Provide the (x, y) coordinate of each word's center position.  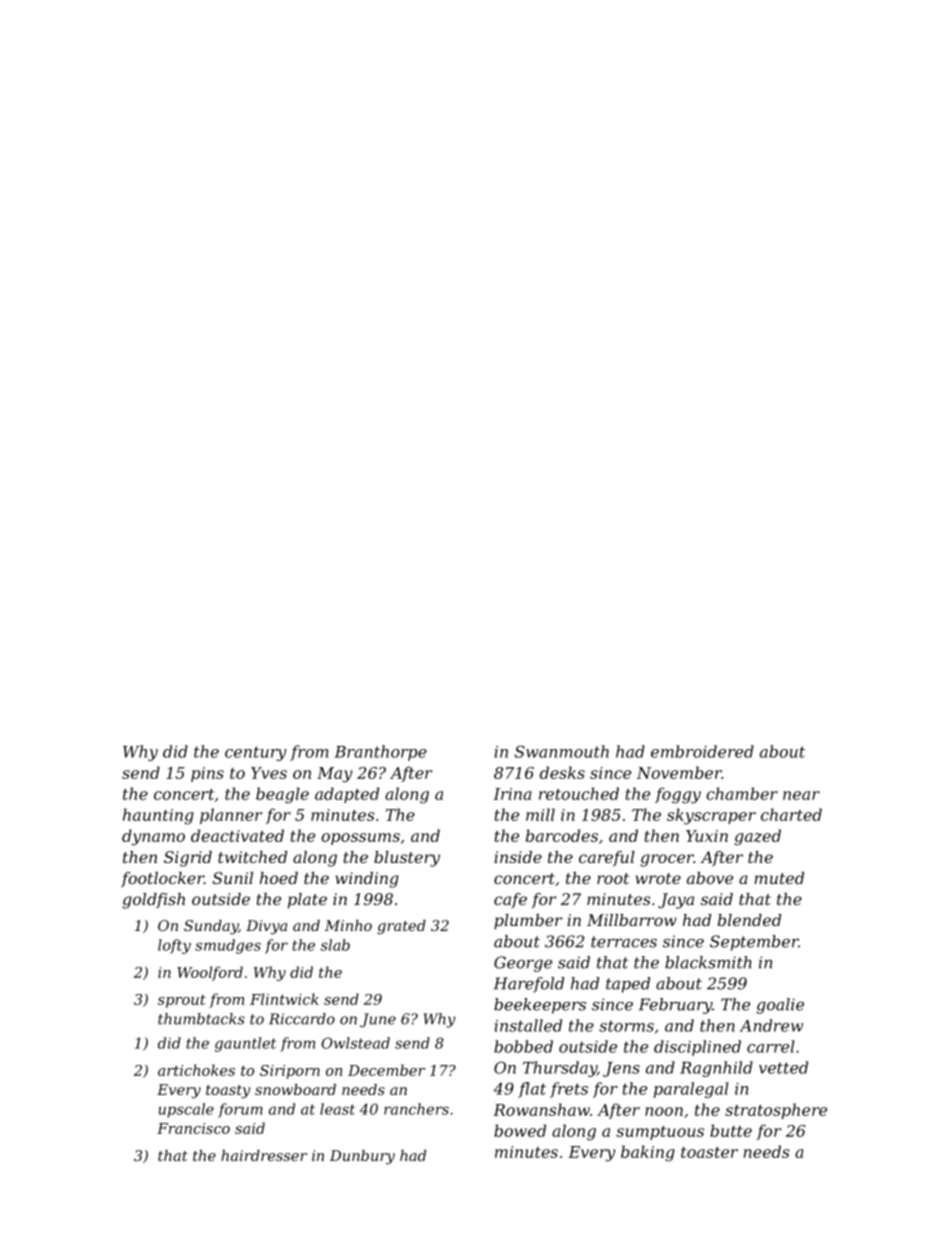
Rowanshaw (541, 1109)
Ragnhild (716, 1069)
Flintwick (284, 999)
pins (207, 774)
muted (779, 878)
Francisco (193, 1128)
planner (231, 816)
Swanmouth (562, 751)
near (801, 795)
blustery (407, 859)
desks (562, 772)
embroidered (702, 751)
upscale (186, 1110)
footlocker (162, 879)
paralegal (691, 1090)
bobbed (523, 1046)
